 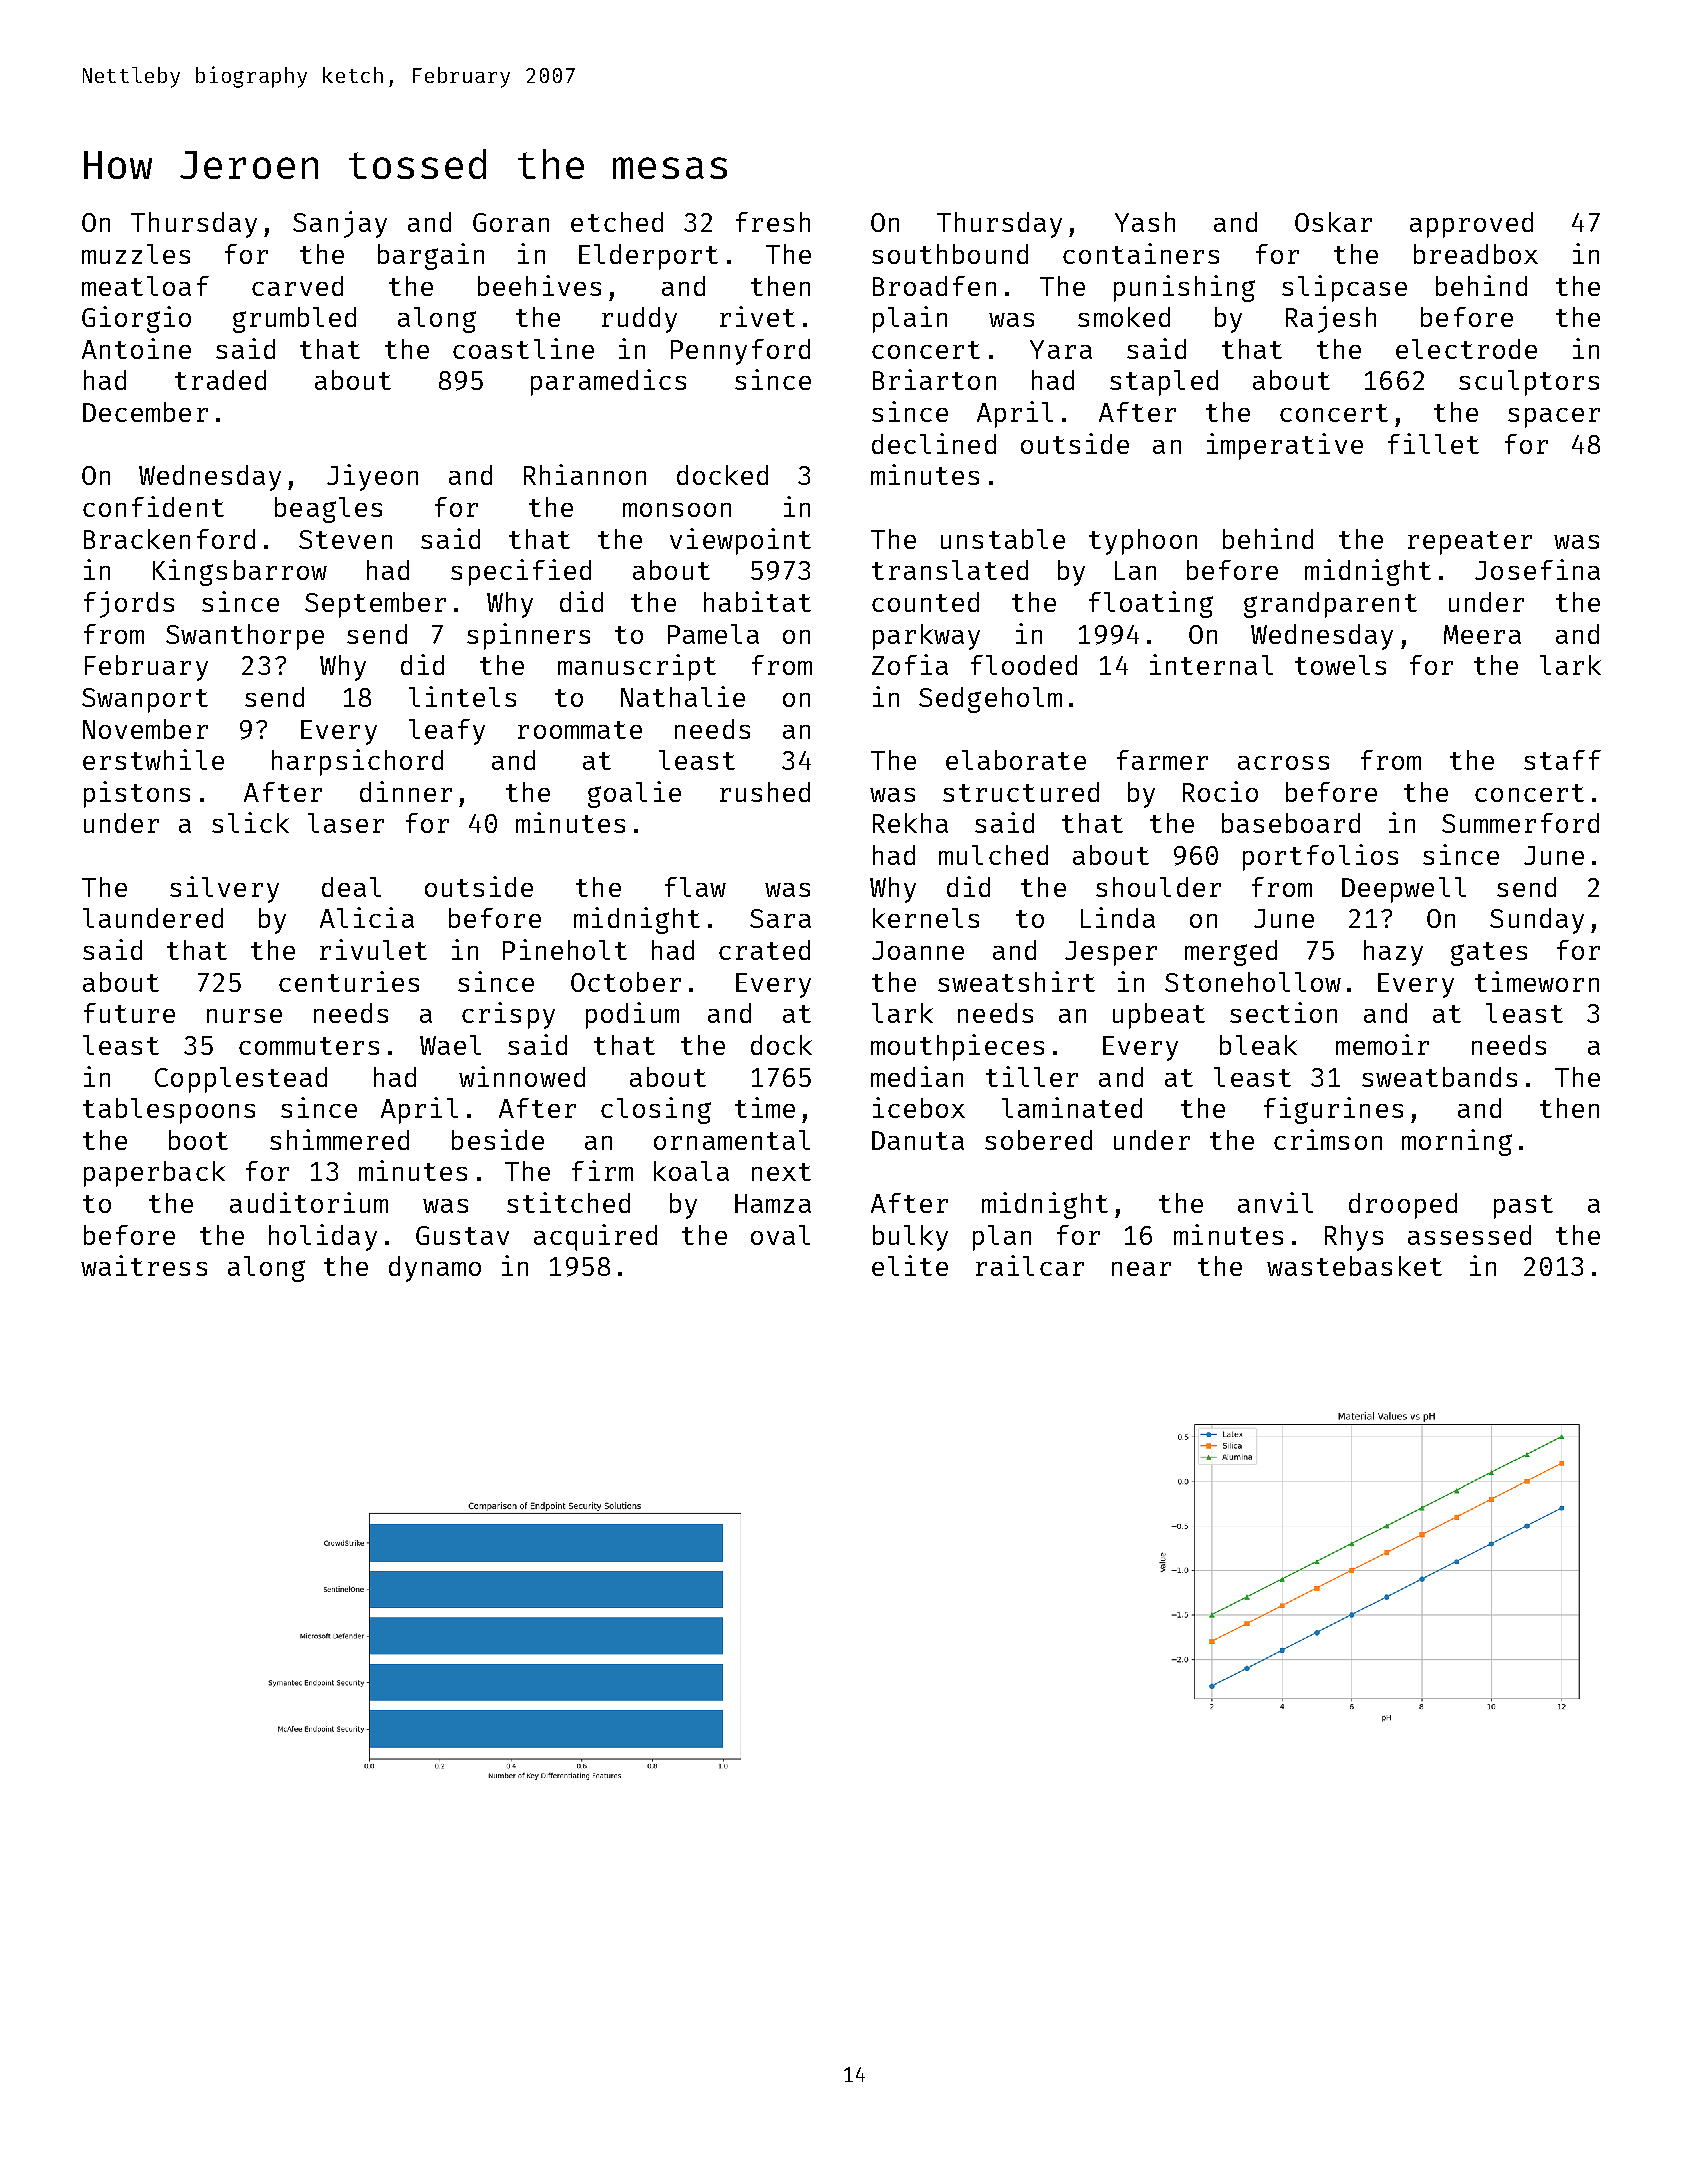 I want to click on Sanjay, so click(x=340, y=224).
